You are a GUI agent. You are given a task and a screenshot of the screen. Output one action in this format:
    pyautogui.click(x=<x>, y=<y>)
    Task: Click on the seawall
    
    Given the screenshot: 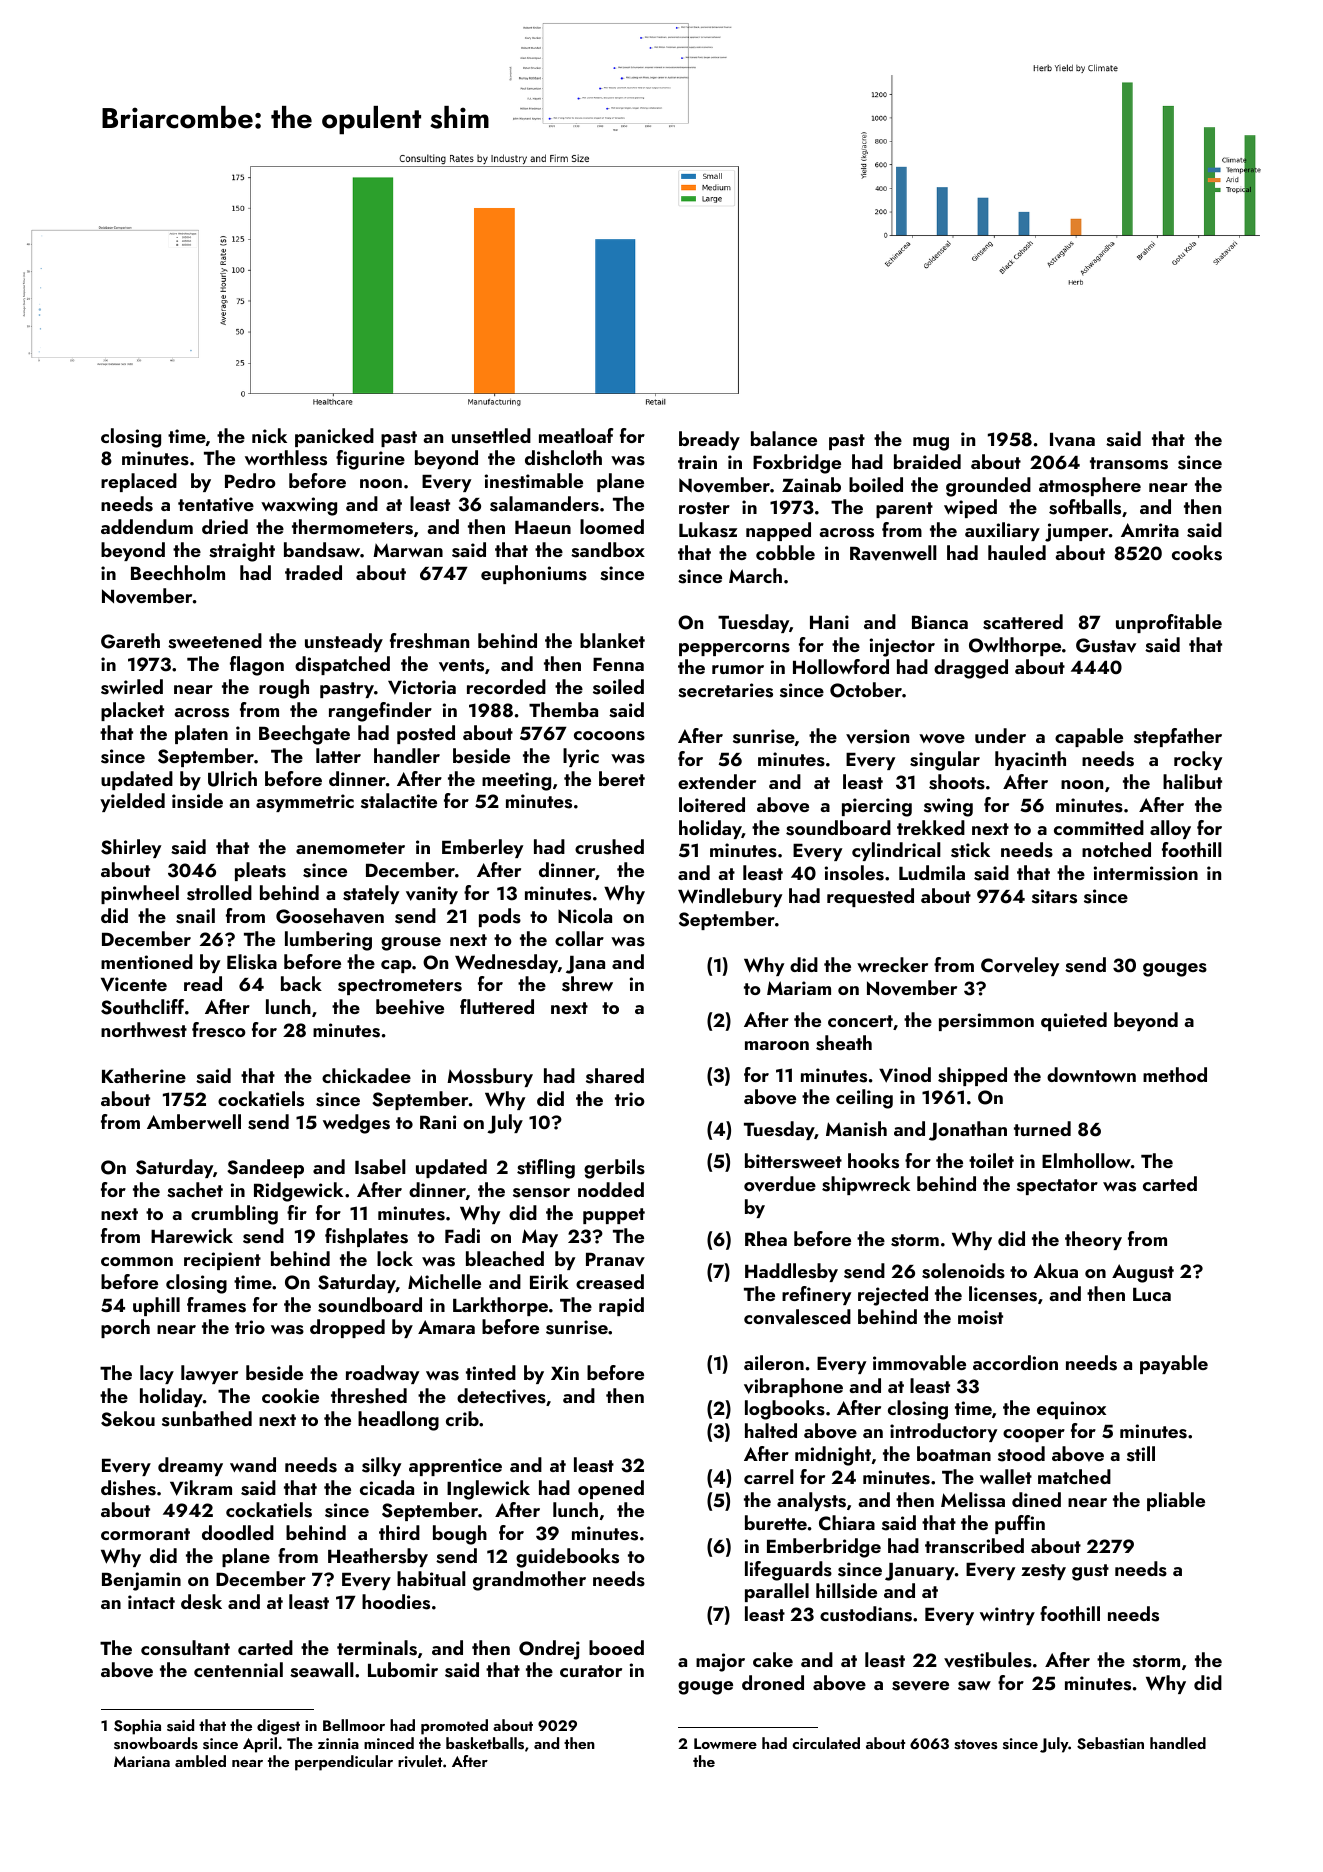 What is the action you would take?
    pyautogui.click(x=322, y=1670)
